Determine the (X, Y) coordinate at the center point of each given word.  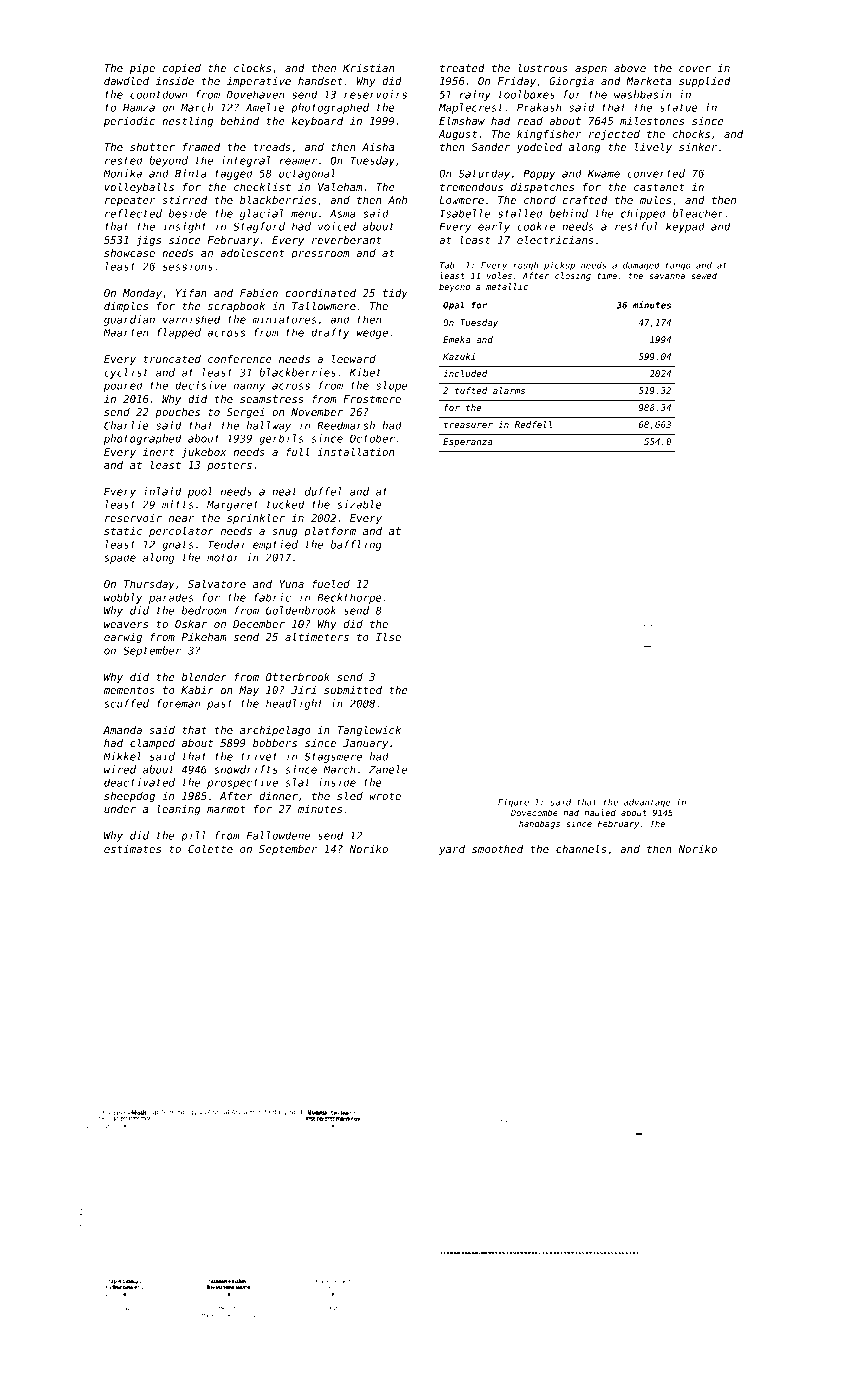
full (298, 452)
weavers (126, 625)
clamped (152, 744)
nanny (249, 387)
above (630, 68)
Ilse (388, 637)
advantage (647, 803)
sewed (704, 275)
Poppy (539, 174)
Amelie (265, 107)
